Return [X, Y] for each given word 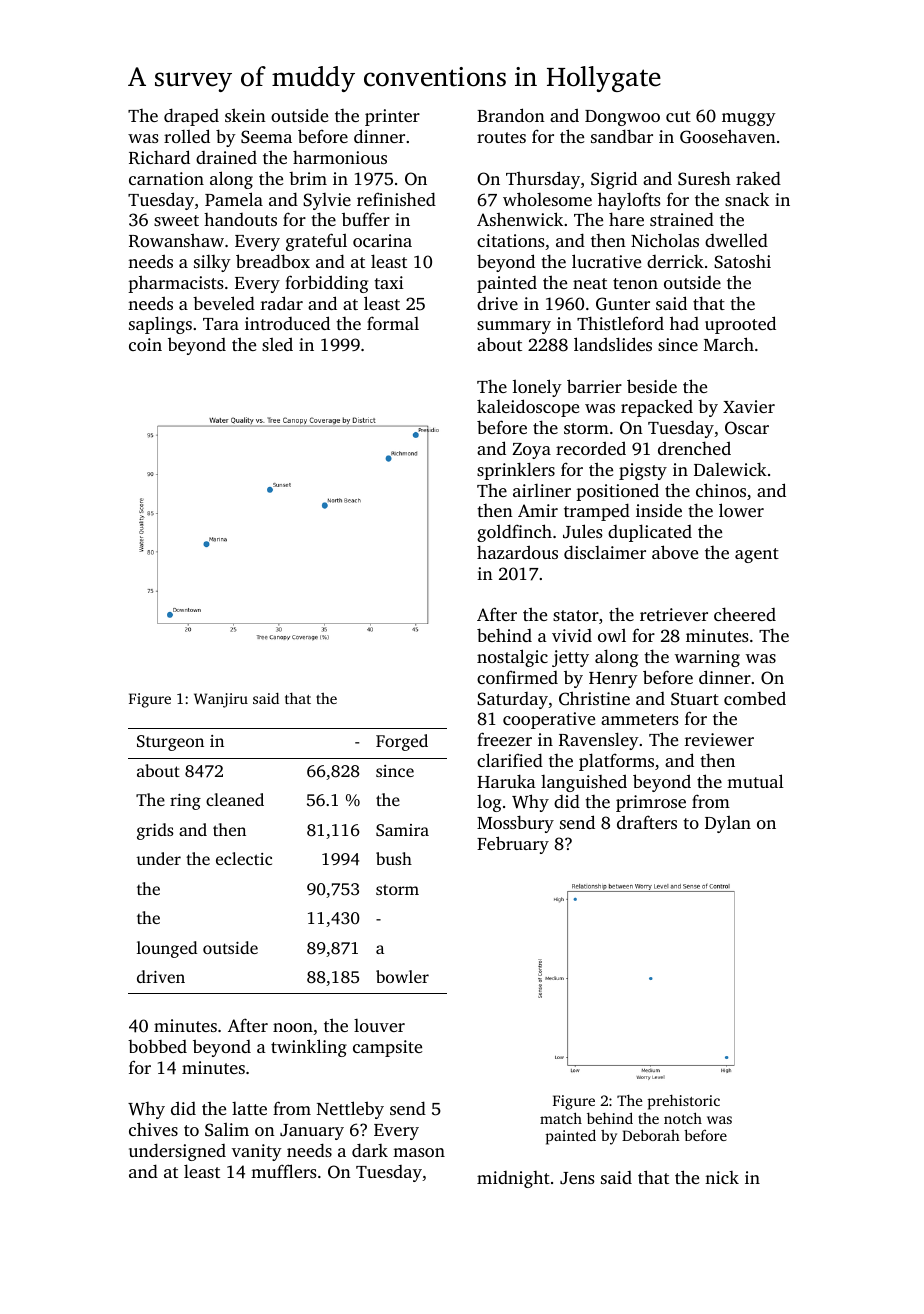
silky [212, 263]
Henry [613, 680]
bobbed [157, 1046]
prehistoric [684, 1102]
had [684, 323]
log [489, 803]
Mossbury [515, 824]
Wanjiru [221, 700]
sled [277, 344]
